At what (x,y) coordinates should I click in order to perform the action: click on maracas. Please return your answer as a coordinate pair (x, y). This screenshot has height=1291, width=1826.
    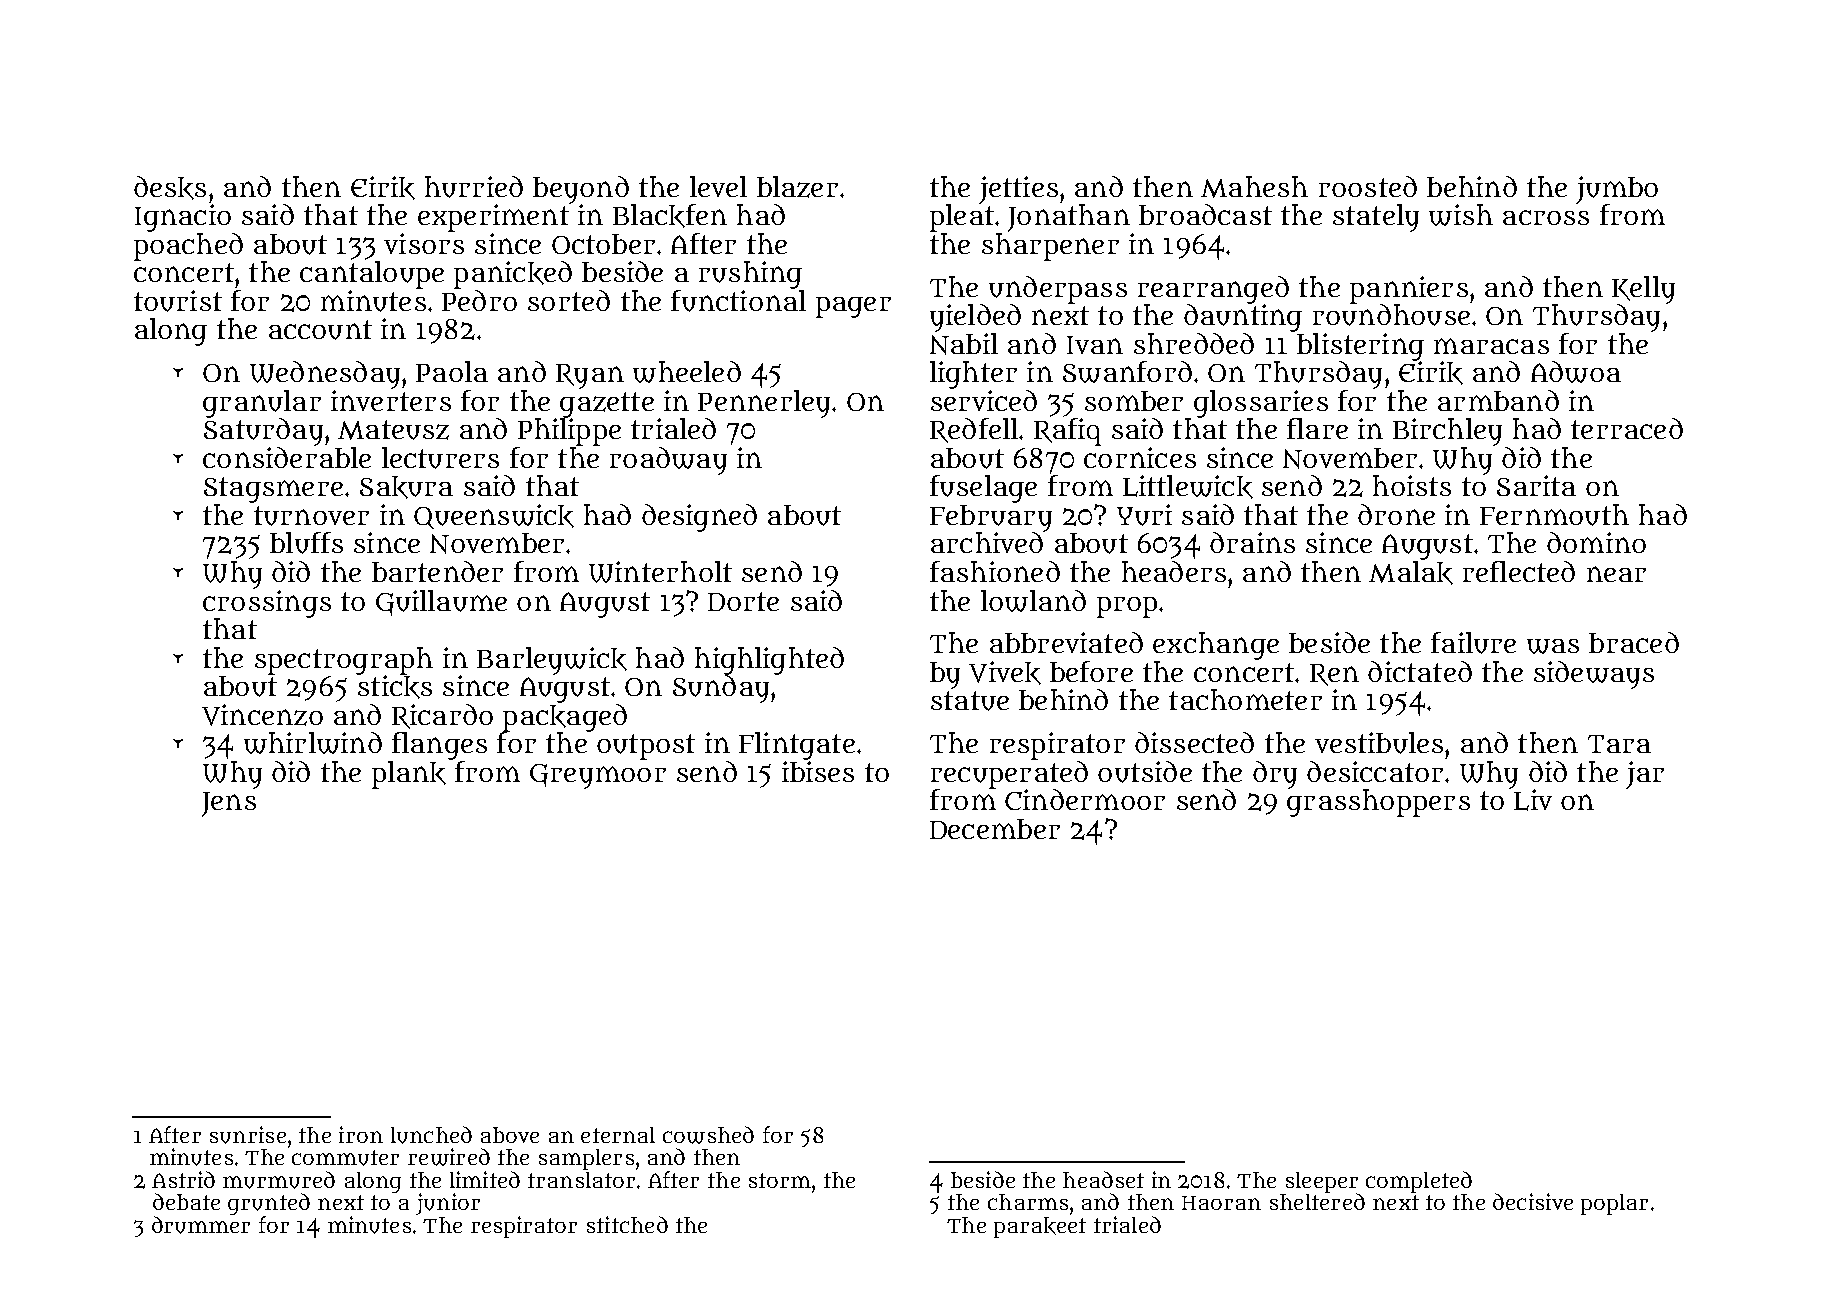
    Looking at the image, I should click on (1491, 346).
